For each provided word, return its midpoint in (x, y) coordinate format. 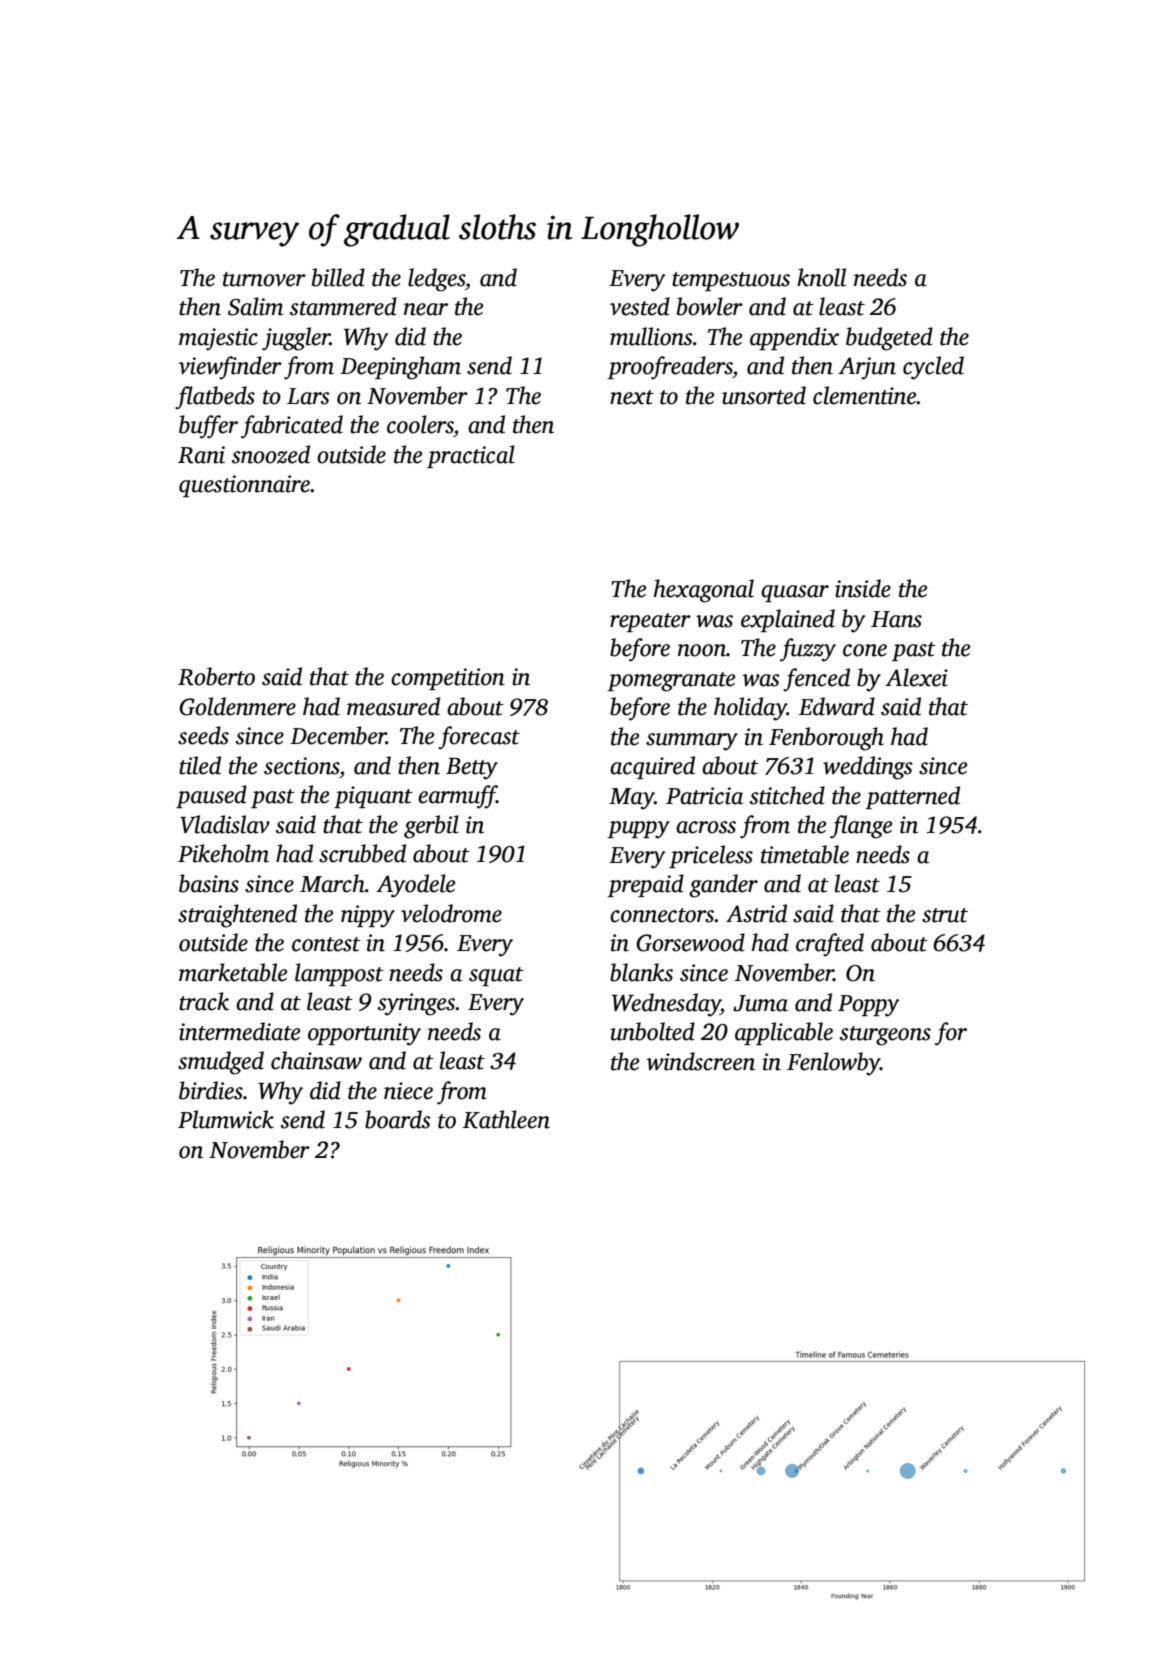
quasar (795, 593)
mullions (651, 336)
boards (398, 1119)
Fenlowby (833, 1064)
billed (338, 277)
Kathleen (506, 1119)
